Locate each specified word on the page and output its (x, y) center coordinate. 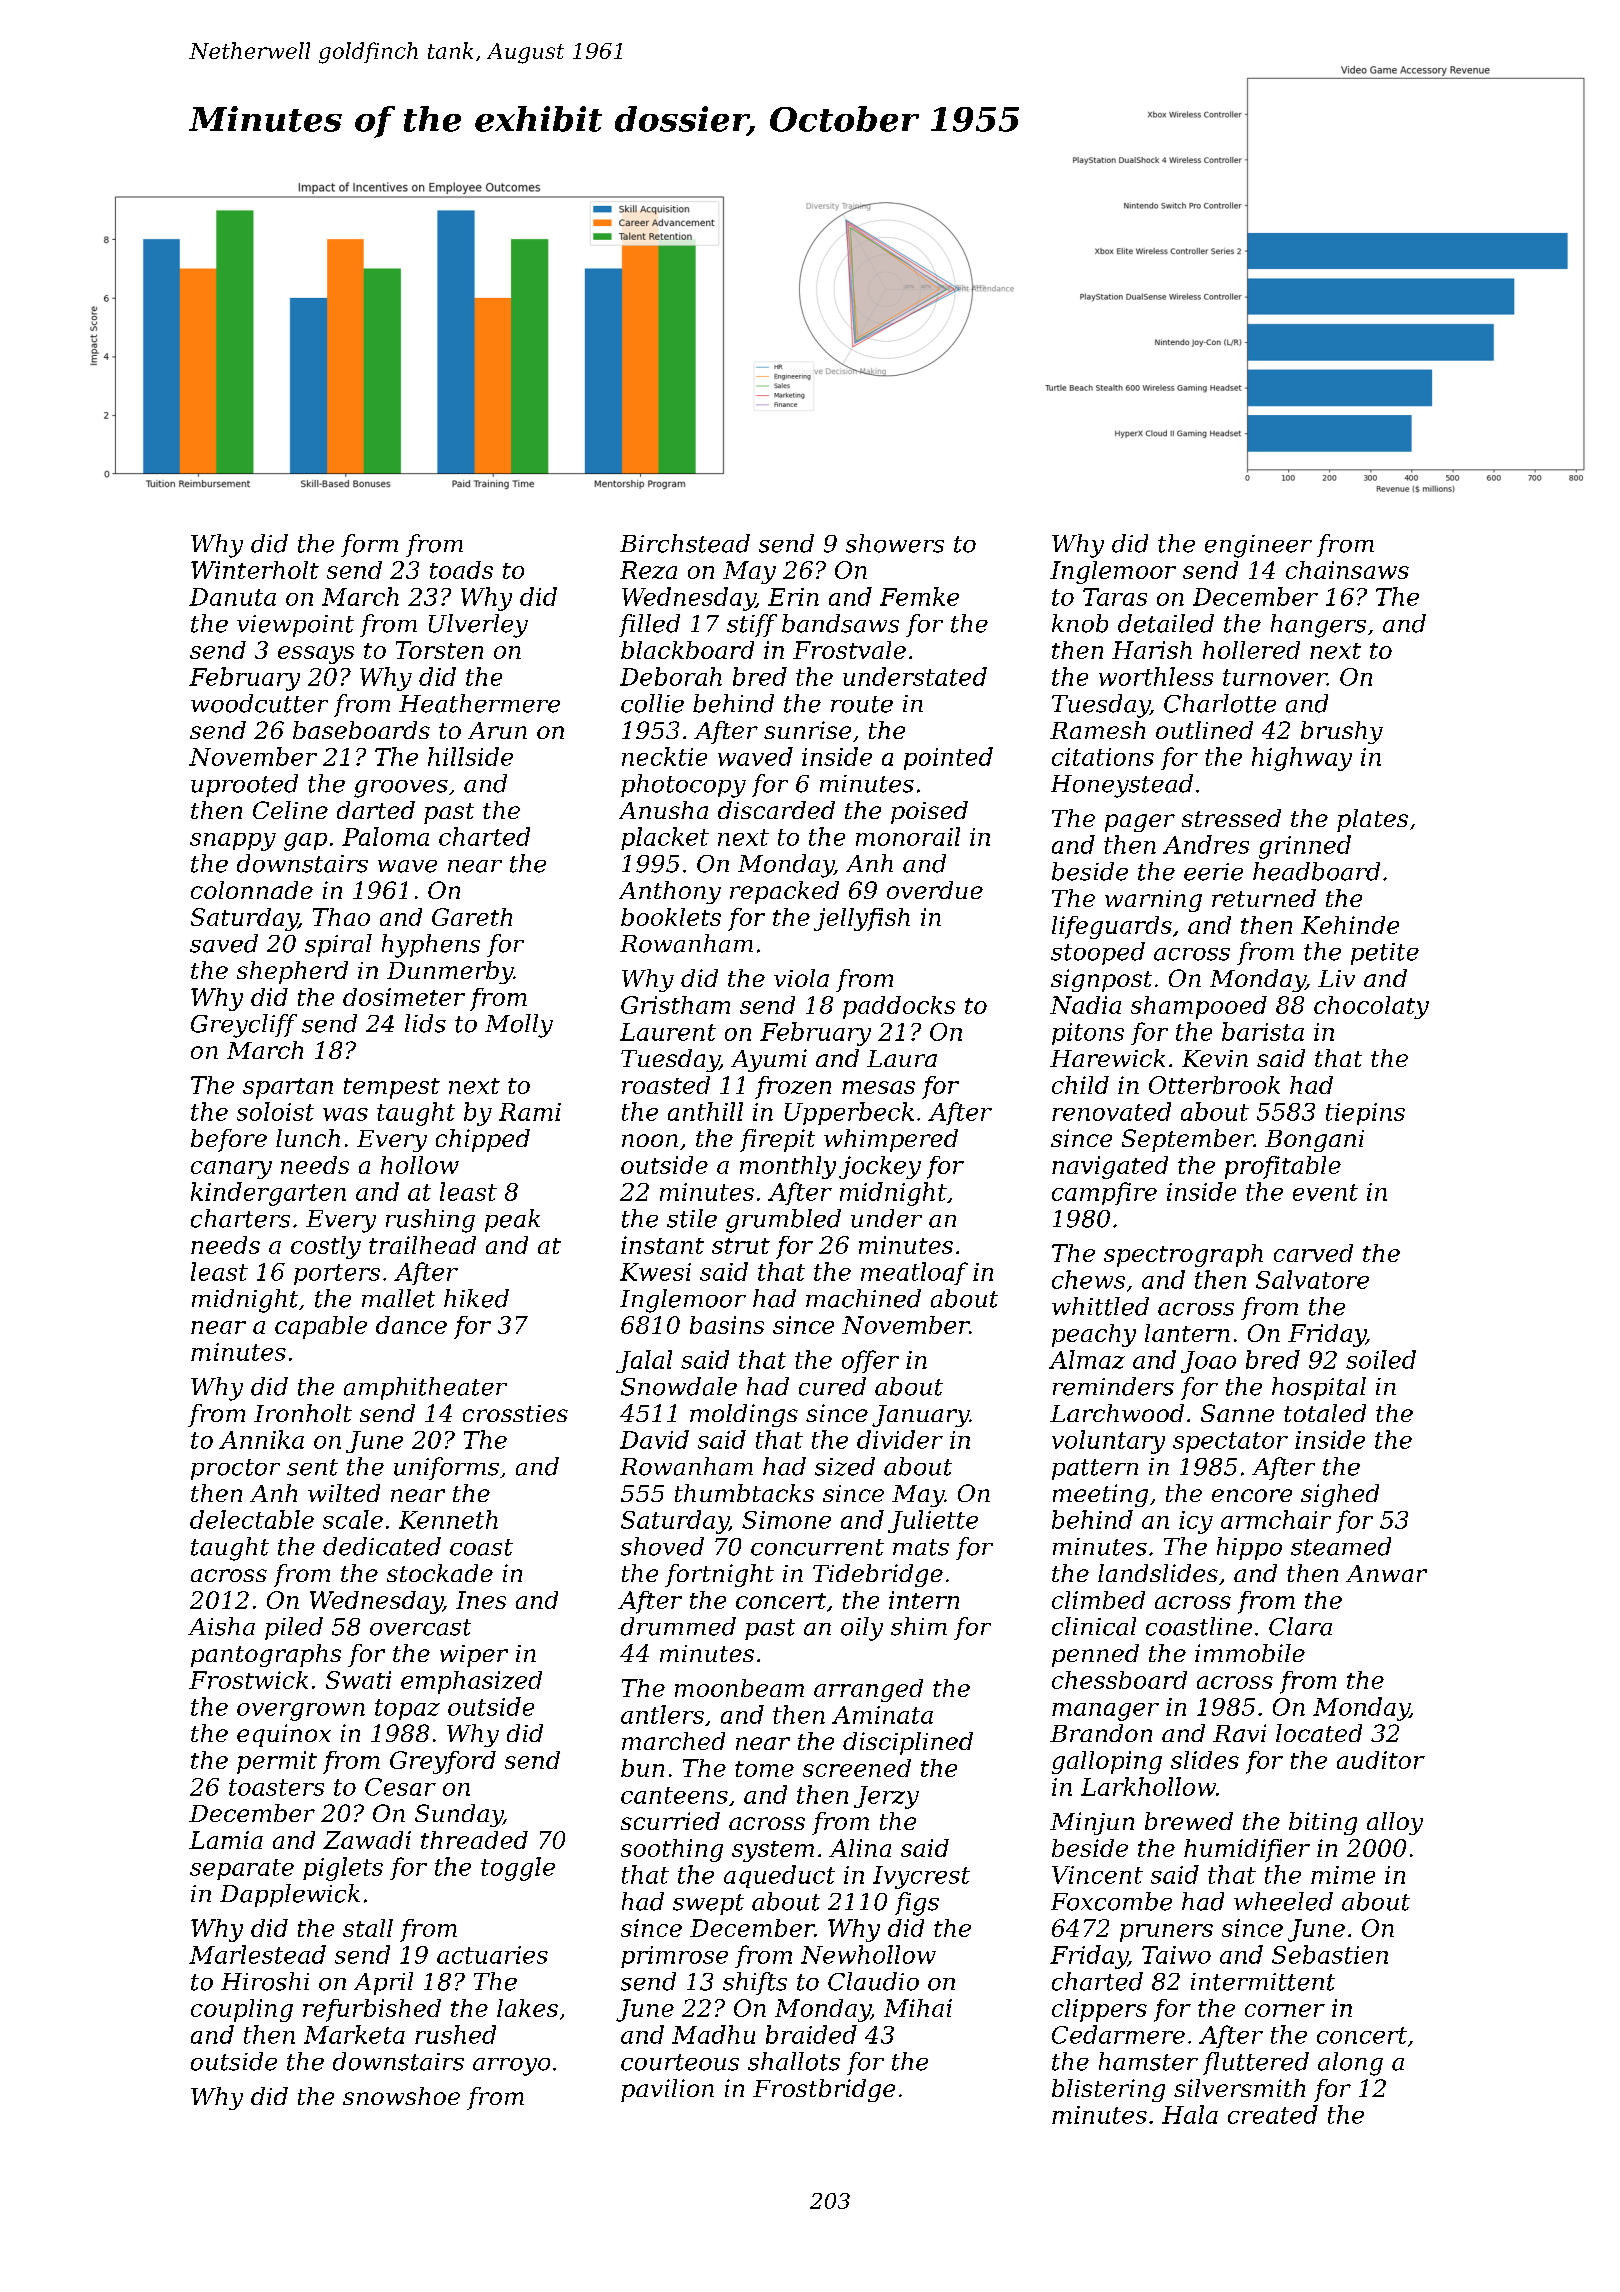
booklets (671, 917)
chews (1088, 1279)
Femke (919, 596)
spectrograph (1183, 1255)
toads (461, 570)
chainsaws (1347, 570)
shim (919, 1626)
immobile (1250, 1653)
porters (337, 1274)
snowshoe (401, 2096)
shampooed (1199, 1007)
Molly (519, 1026)
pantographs (266, 1655)
